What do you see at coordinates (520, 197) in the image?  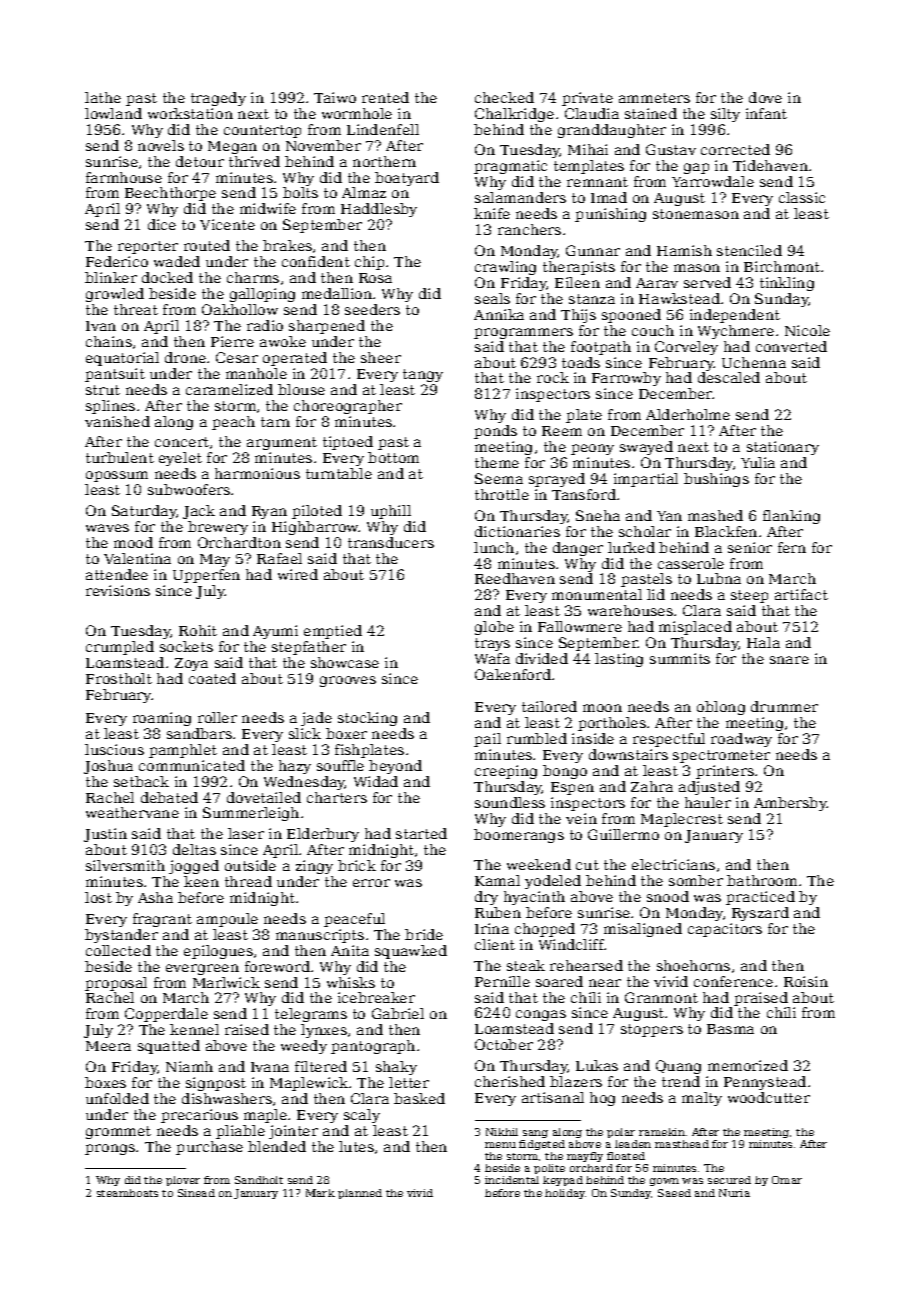 I see `salamanders` at bounding box center [520, 197].
